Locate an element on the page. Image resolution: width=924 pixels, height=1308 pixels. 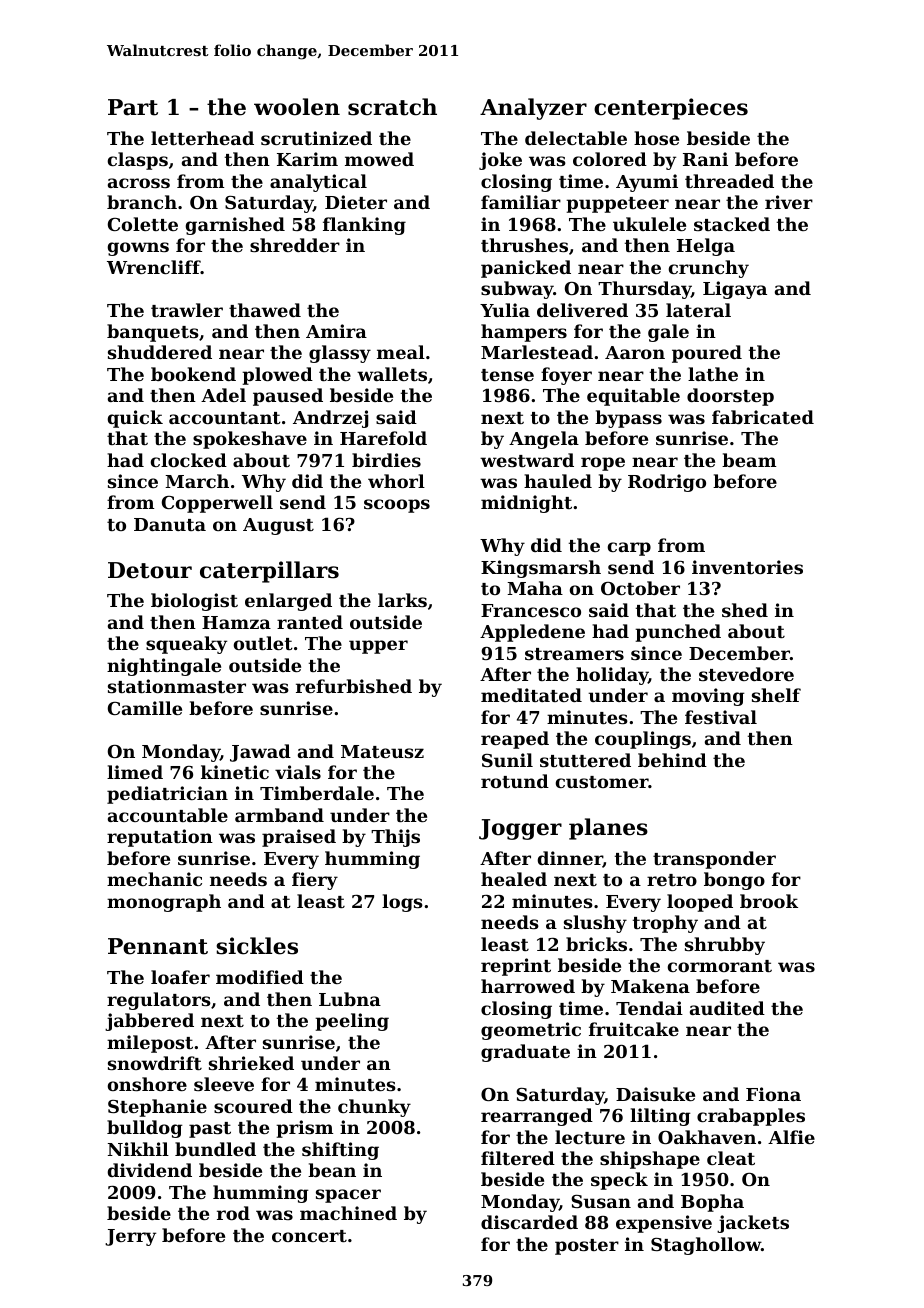
familiar is located at coordinates (521, 202).
